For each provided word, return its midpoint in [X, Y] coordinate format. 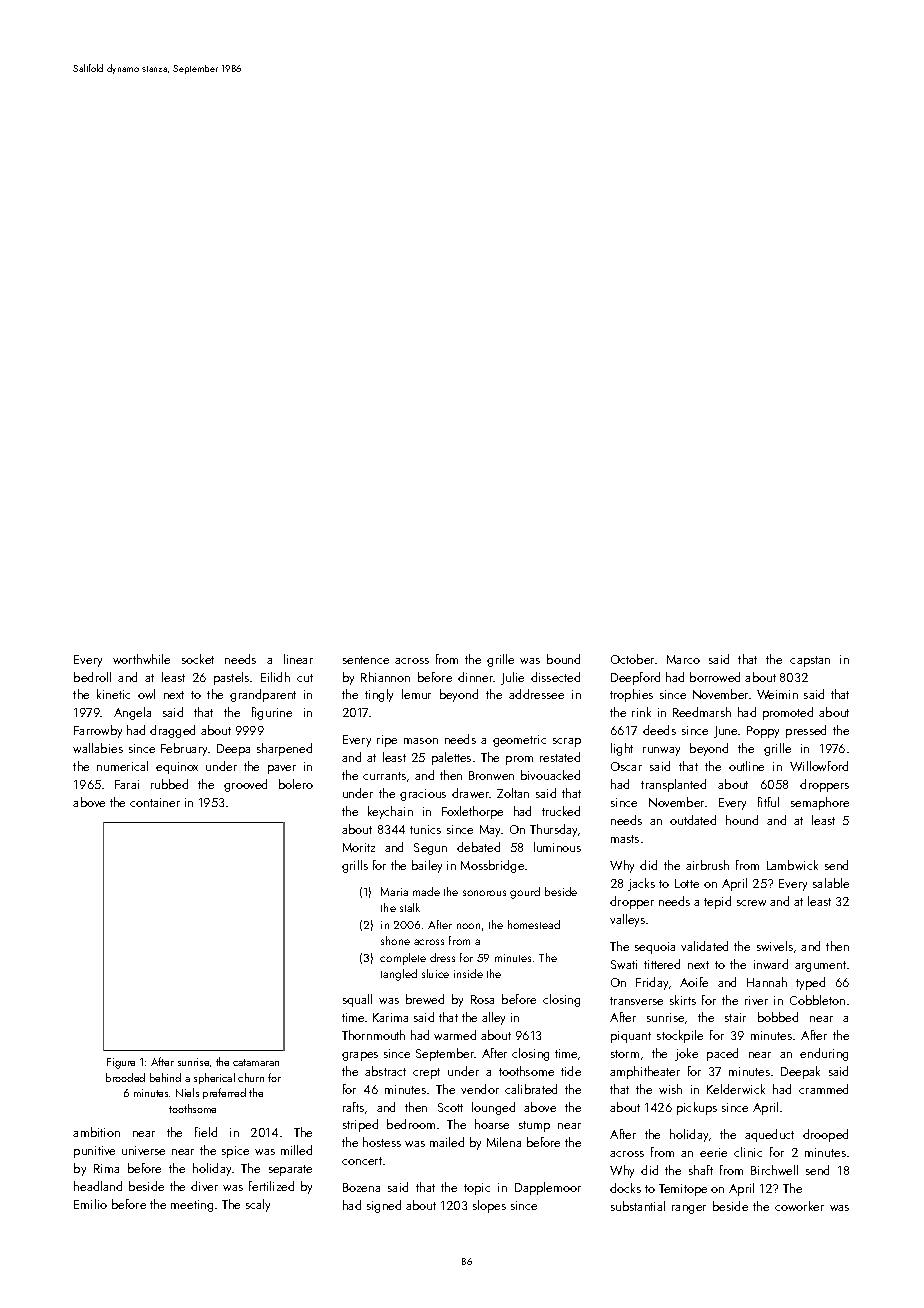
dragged [172, 731]
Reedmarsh [702, 712]
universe [143, 1150]
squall [357, 1000]
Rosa [482, 999]
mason [421, 741]
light [622, 749]
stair [735, 1017]
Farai [127, 784]
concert [362, 1161]
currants [384, 776]
